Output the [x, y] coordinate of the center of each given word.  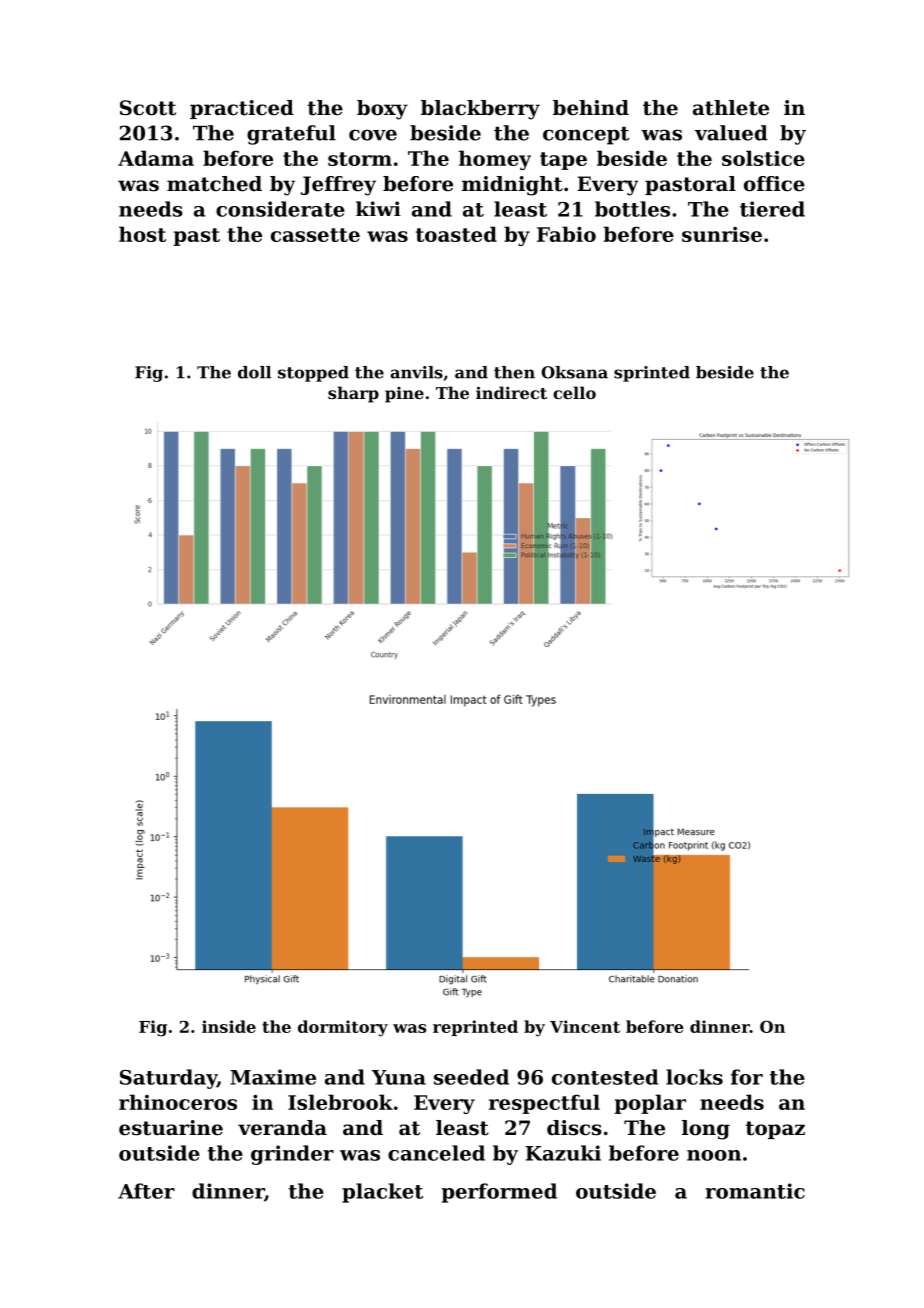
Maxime [273, 1077]
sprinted [652, 374]
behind [591, 108]
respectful [544, 1104]
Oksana [574, 372]
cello [574, 392]
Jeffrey [338, 186]
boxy [382, 110]
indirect [511, 392]
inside [229, 1026]
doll [254, 372]
